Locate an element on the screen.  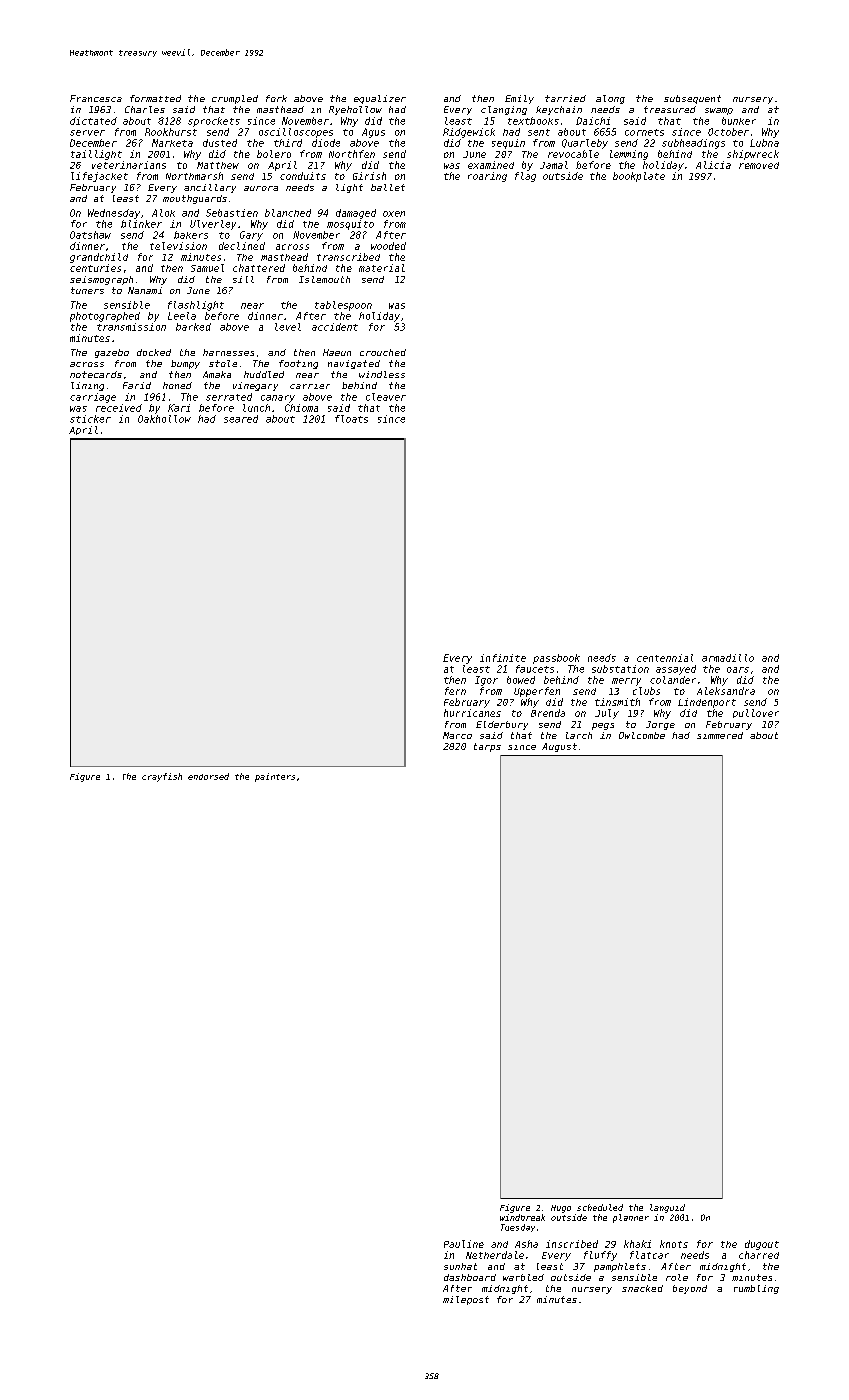
beyond is located at coordinates (690, 1289).
